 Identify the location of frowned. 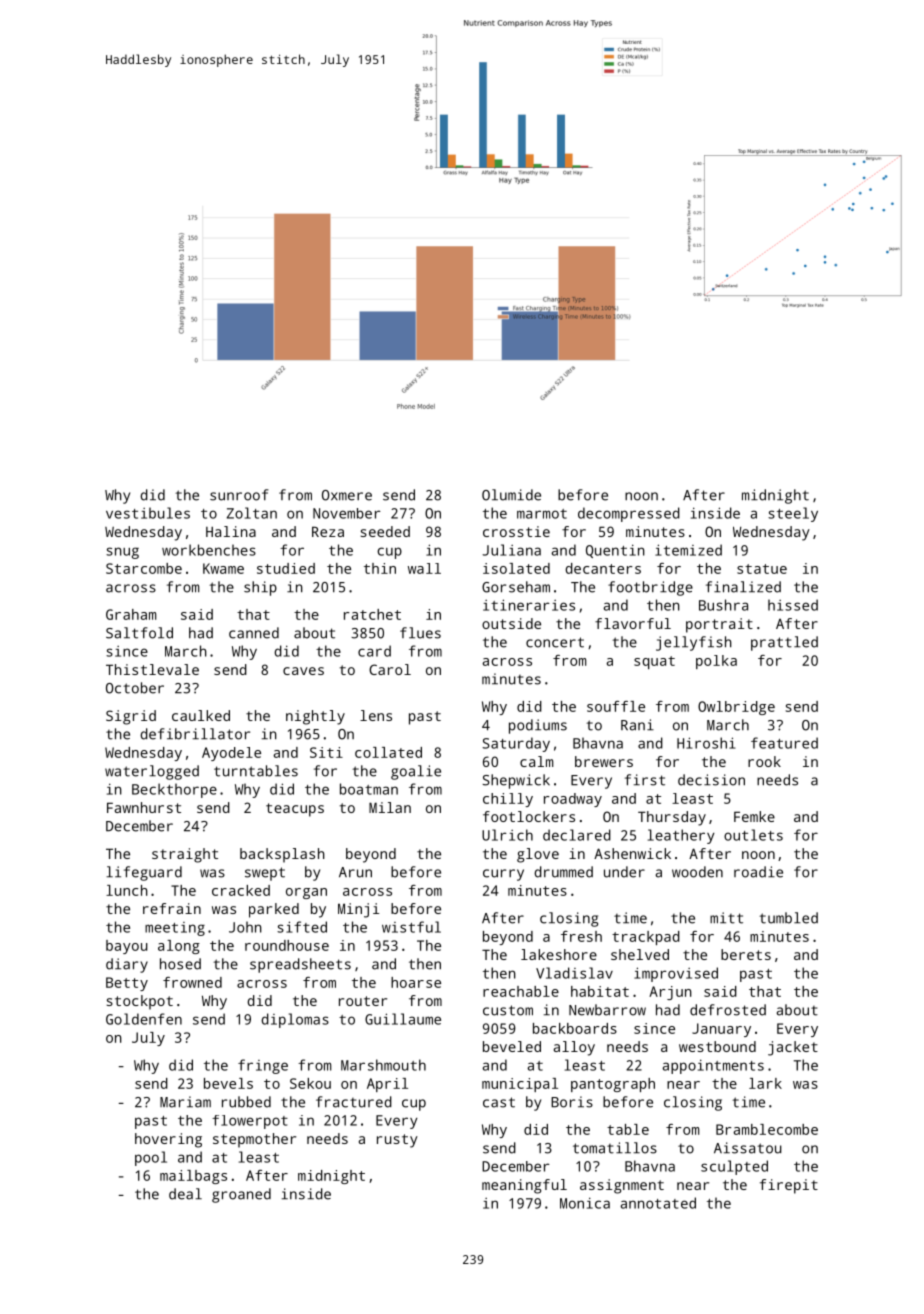
(192, 982).
